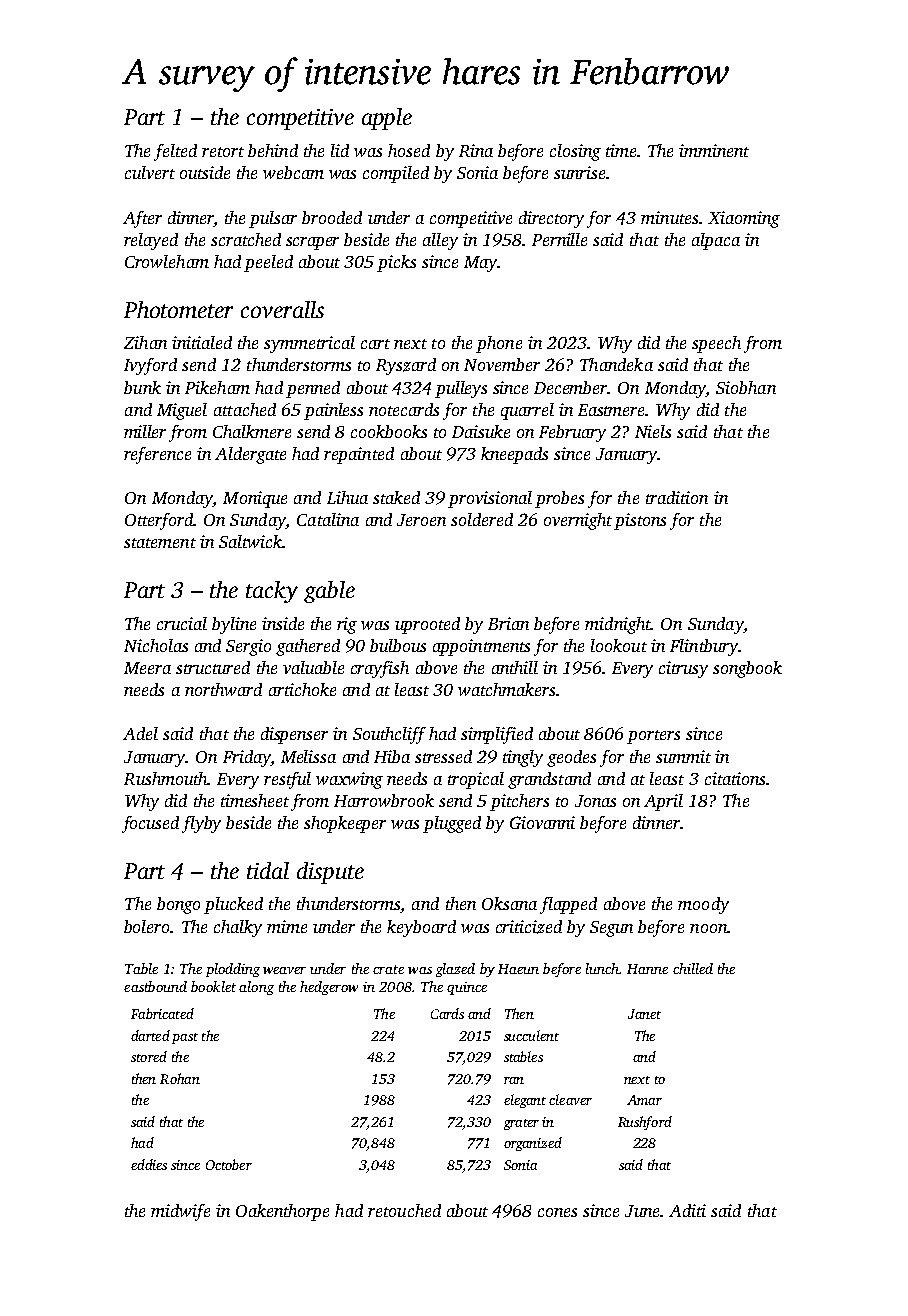  I want to click on After, so click(142, 219).
